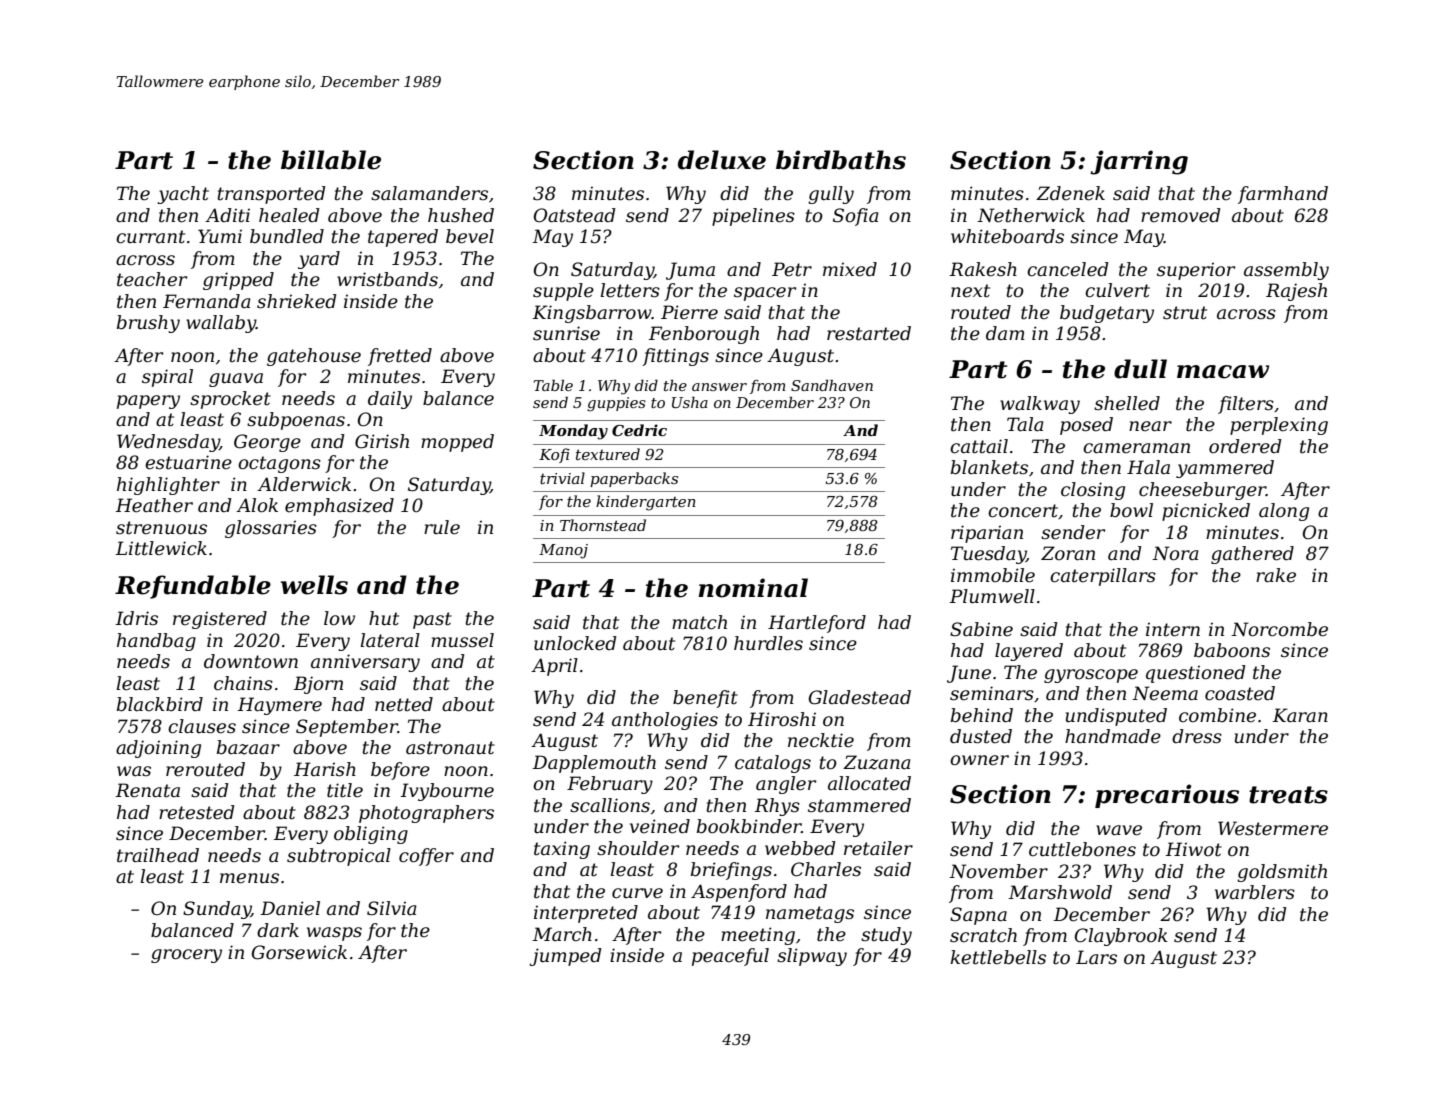 This image has height=1116, width=1445. I want to click on Juma, so click(690, 271).
